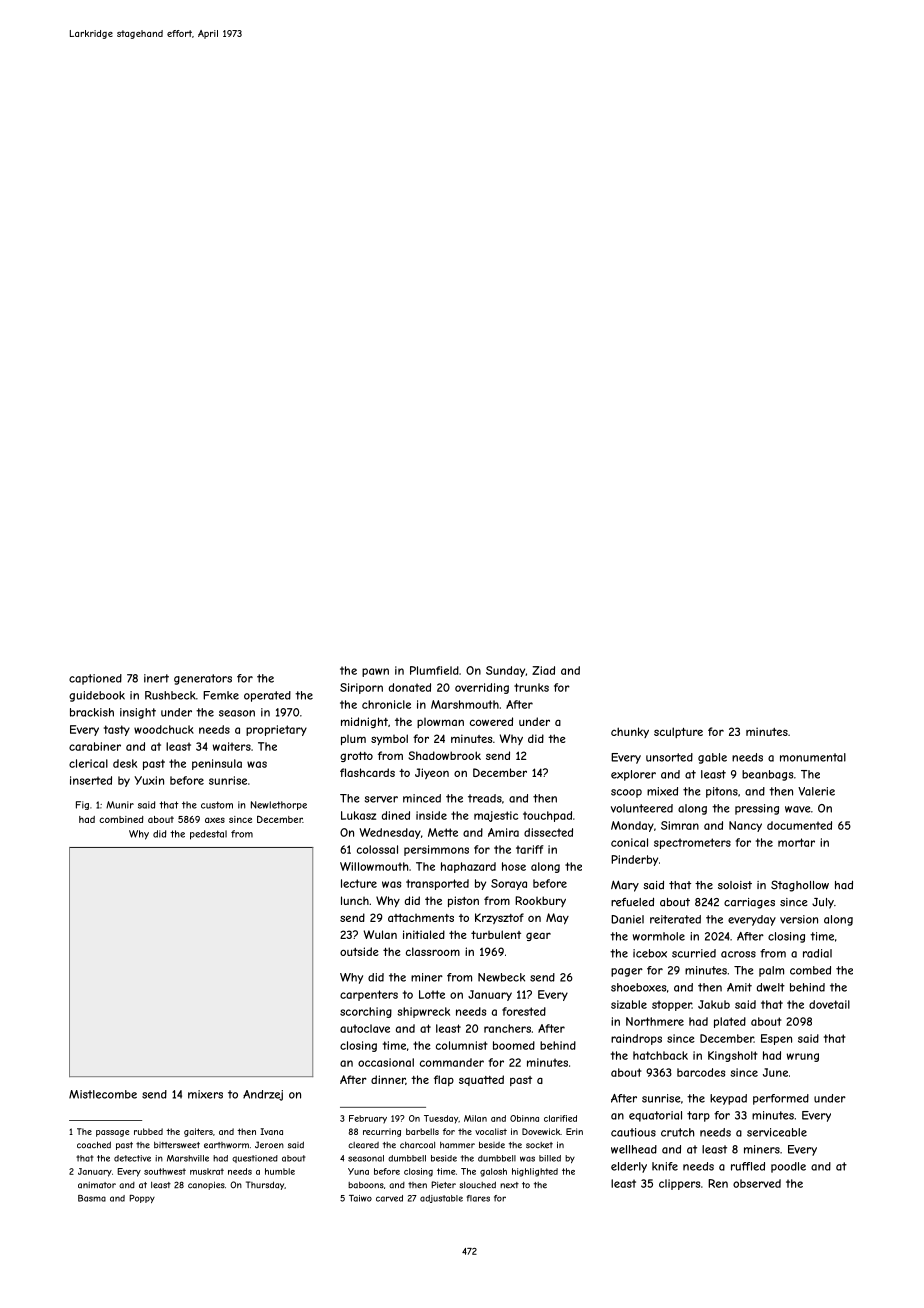 The height and width of the image is (1308, 924). Describe the element at coordinates (92, 712) in the image. I see `brackish` at that location.
